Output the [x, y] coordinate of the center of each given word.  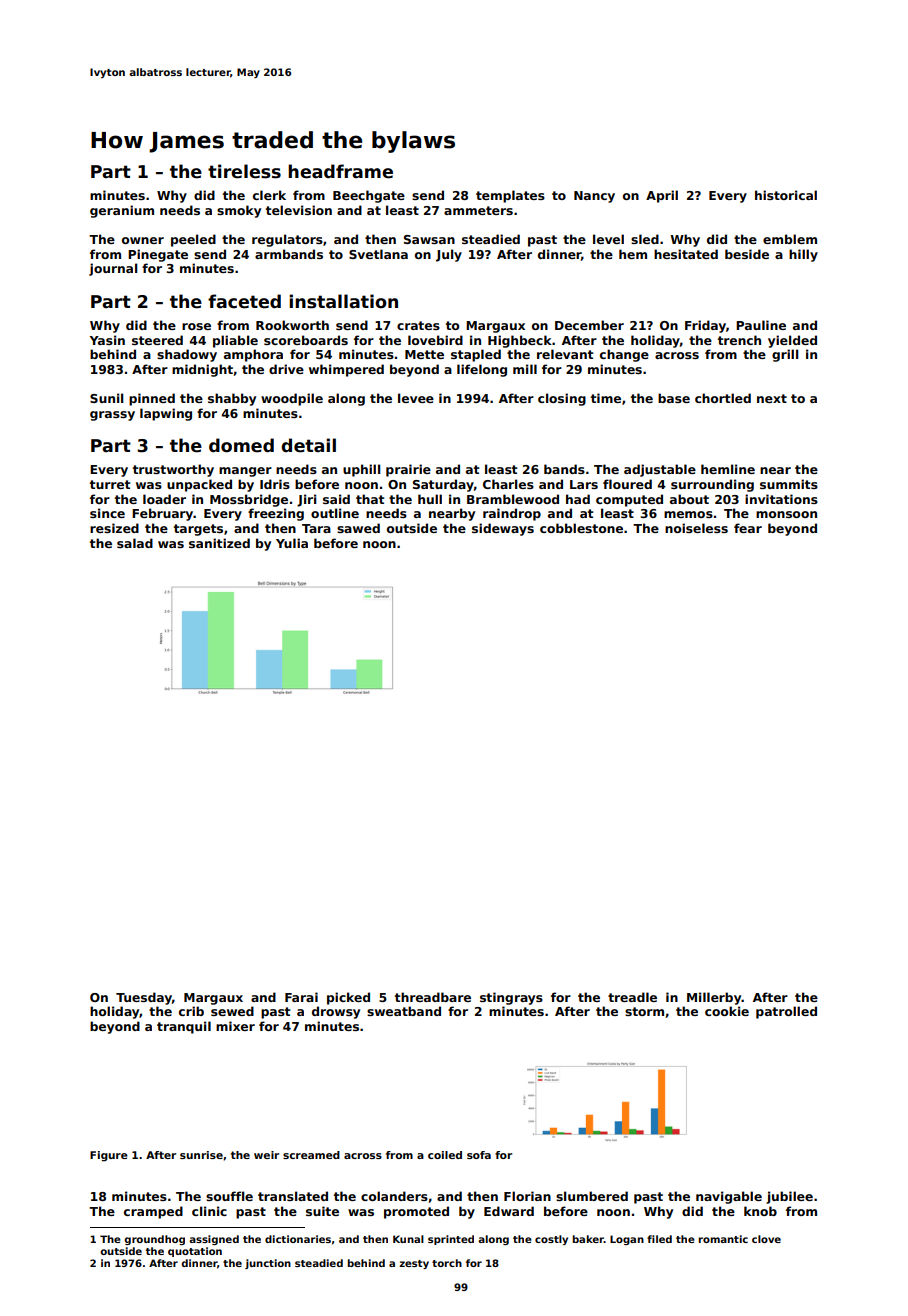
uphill [361, 470]
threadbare [433, 997]
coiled [445, 1155]
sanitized [219, 543]
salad [135, 543]
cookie [727, 1011]
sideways [503, 529]
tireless [244, 171]
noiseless [696, 528]
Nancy [594, 197]
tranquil [184, 1027]
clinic [209, 1211]
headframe [340, 171]
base [674, 398]
